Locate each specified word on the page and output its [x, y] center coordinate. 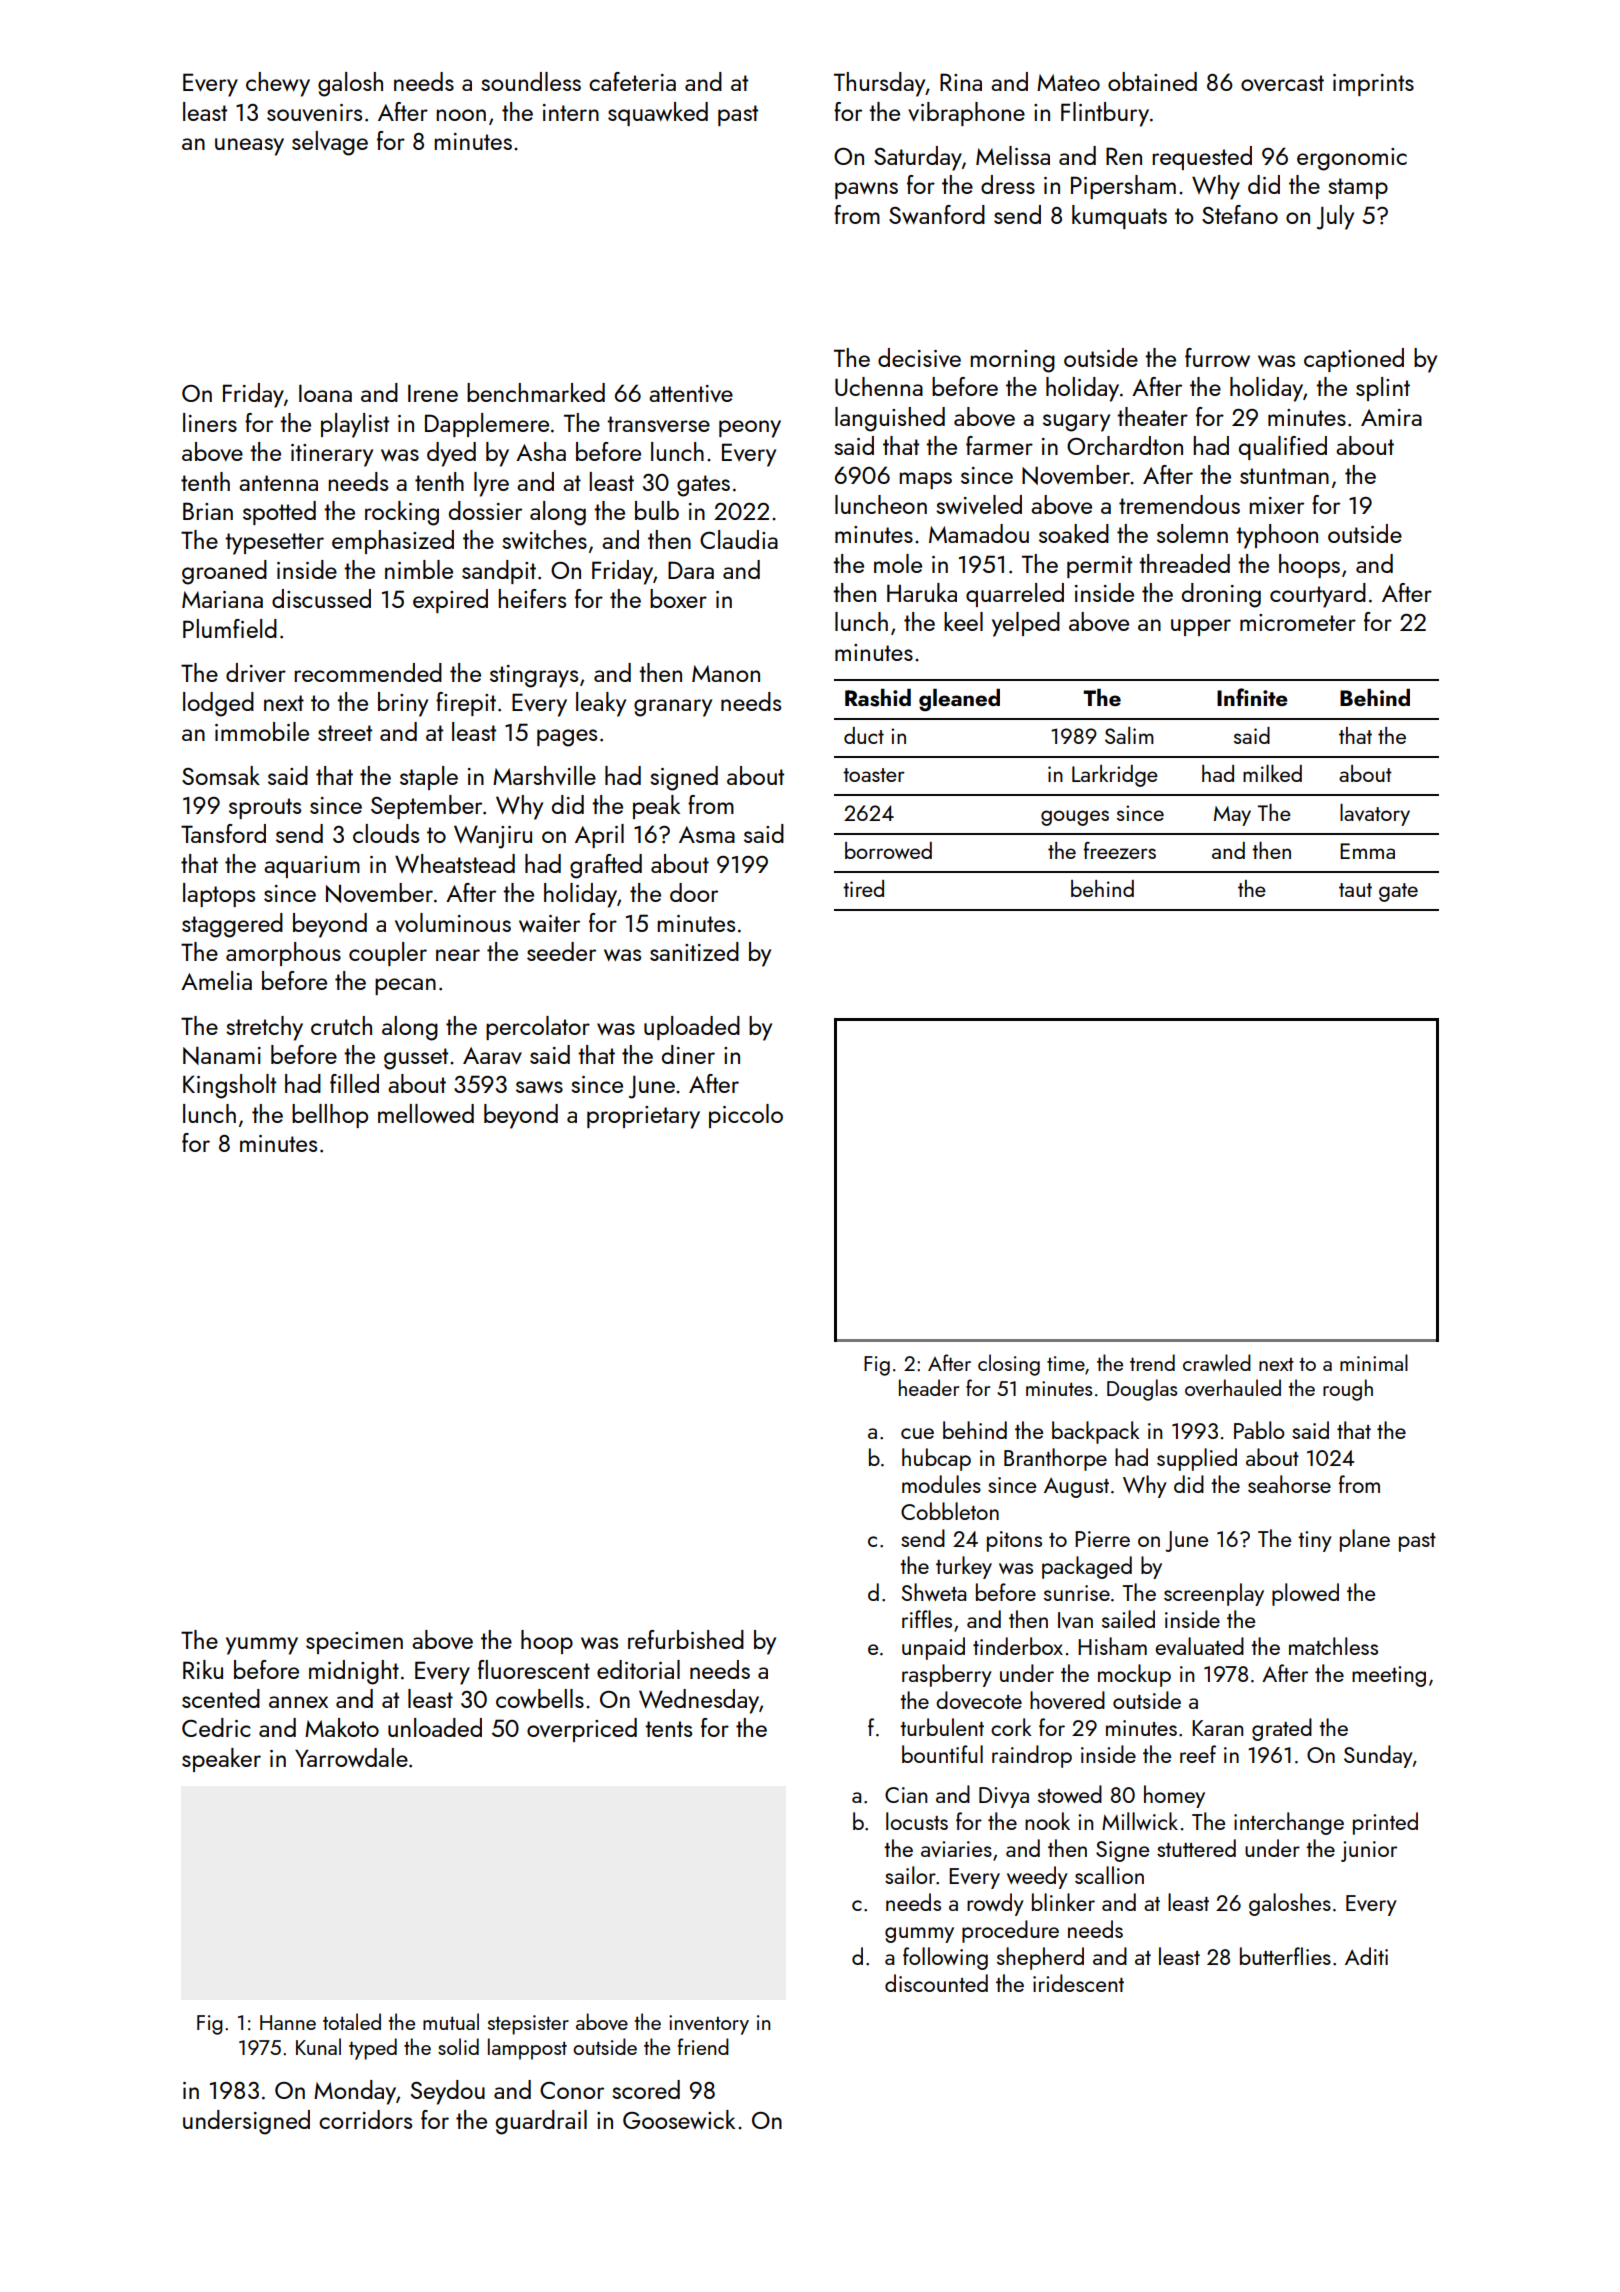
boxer [678, 598]
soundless [531, 81]
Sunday [1378, 1756]
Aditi [1366, 1956]
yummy [262, 1646]
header [929, 1387]
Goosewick [679, 2119]
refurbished [686, 1639]
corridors [365, 2119]
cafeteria [632, 81]
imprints [1373, 85]
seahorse [1289, 1484]
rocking [402, 513]
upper [1201, 627]
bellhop [330, 1116]
